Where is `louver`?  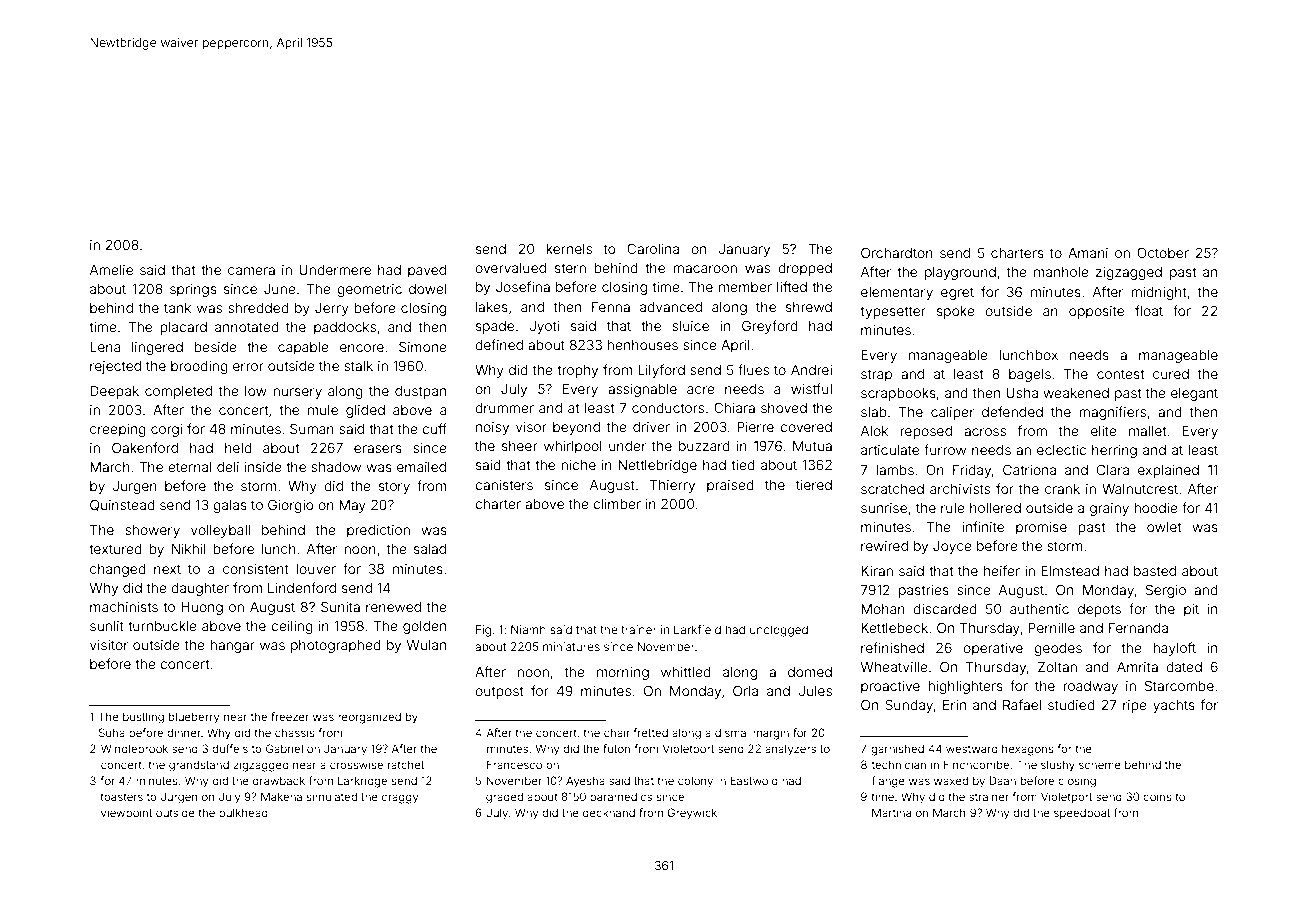 louver is located at coordinates (316, 569).
